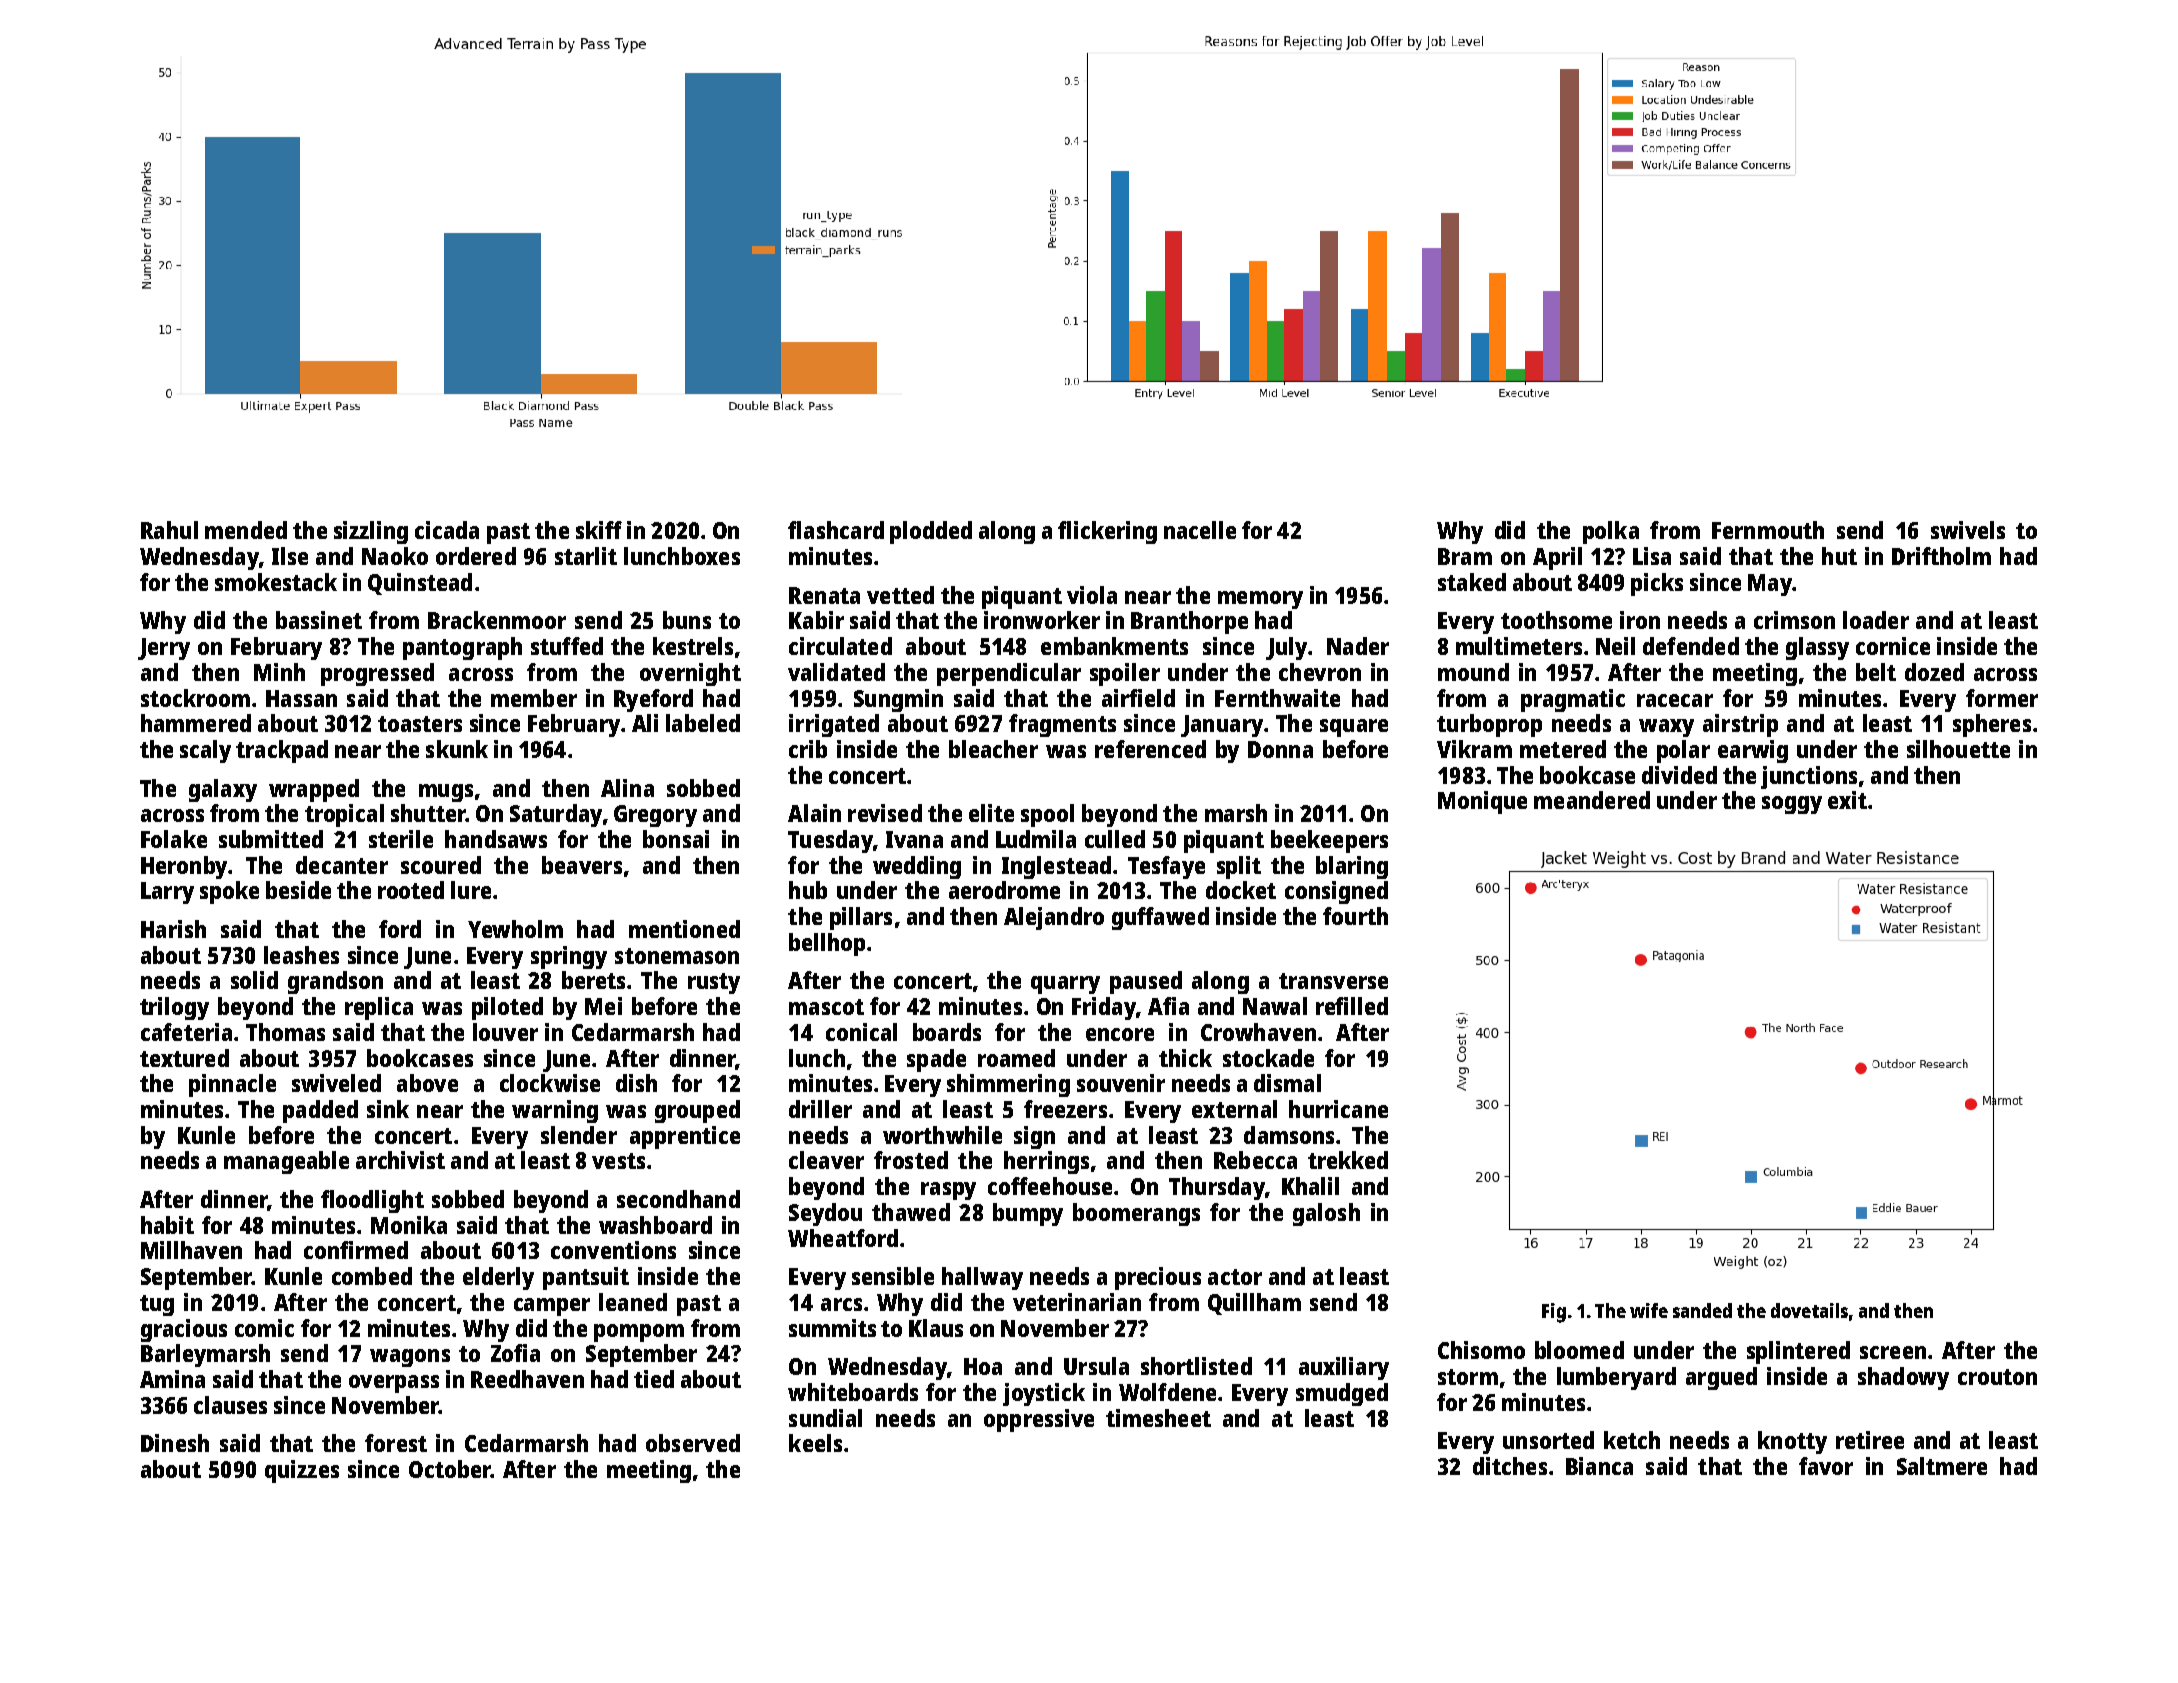 This screenshot has height=1683, width=2178. What do you see at coordinates (371, 532) in the screenshot?
I see `sizzling` at bounding box center [371, 532].
